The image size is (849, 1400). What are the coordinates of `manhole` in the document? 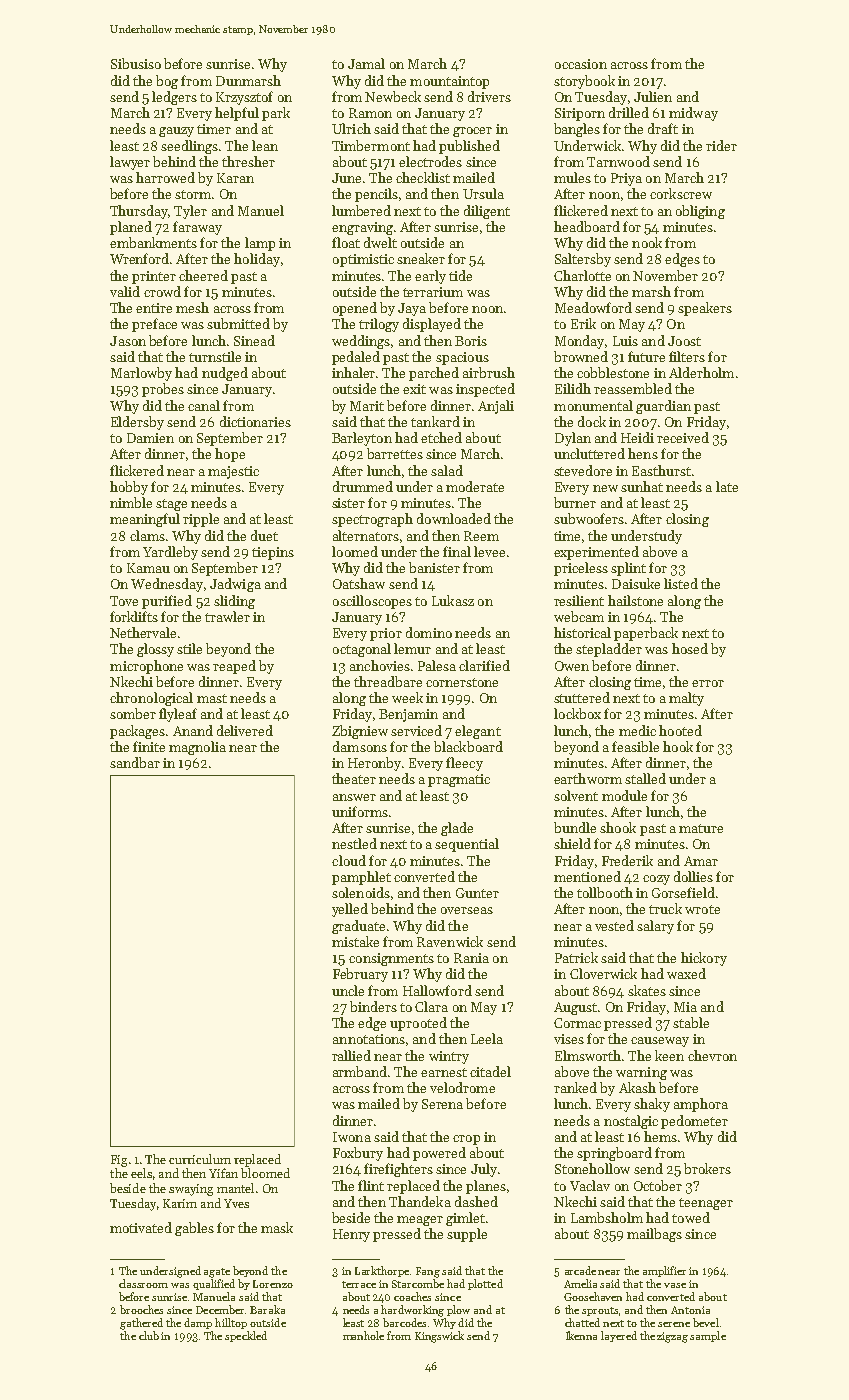 It's located at (363, 1335).
